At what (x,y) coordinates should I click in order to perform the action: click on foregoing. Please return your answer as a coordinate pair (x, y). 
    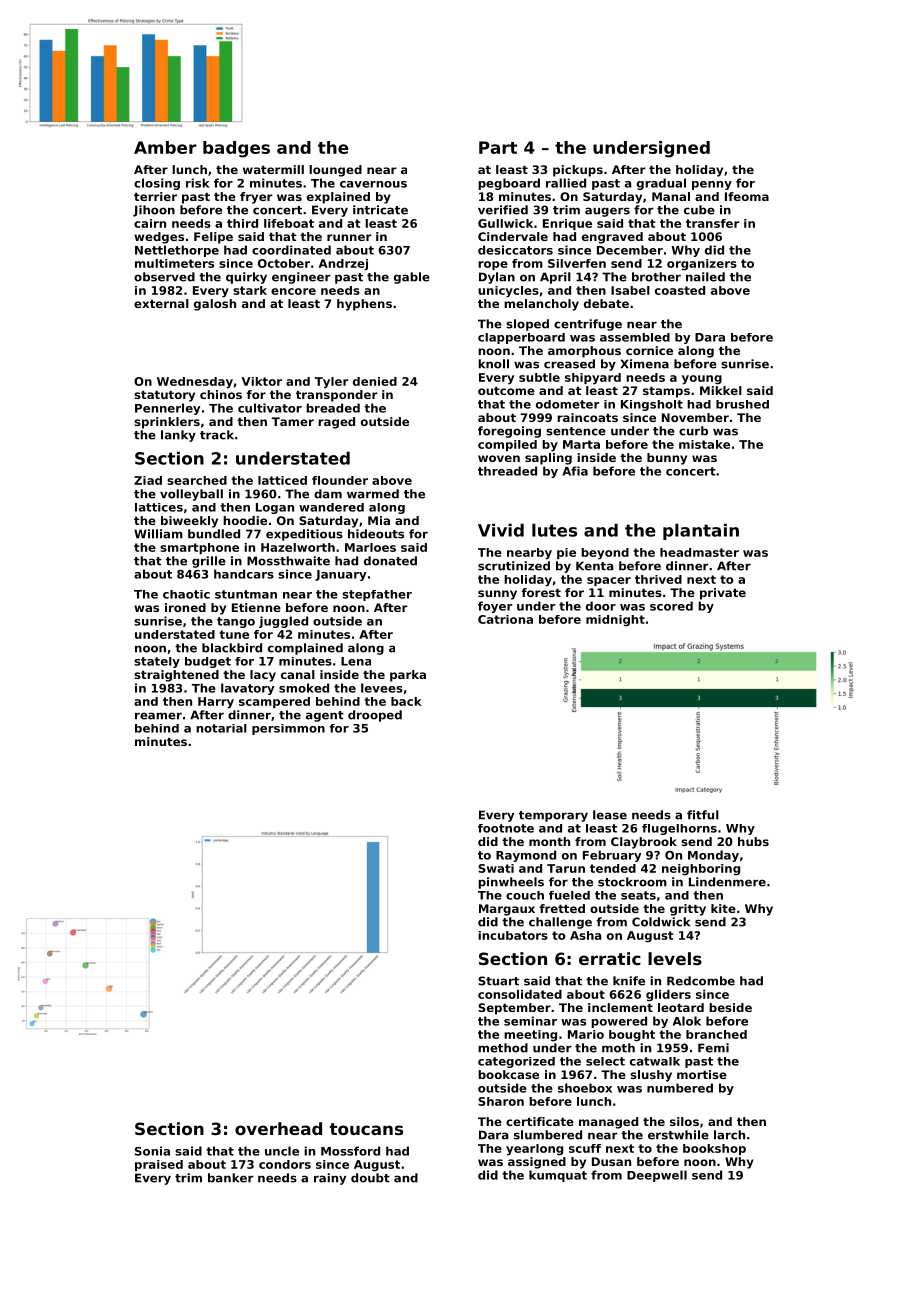
    Looking at the image, I should click on (509, 432).
